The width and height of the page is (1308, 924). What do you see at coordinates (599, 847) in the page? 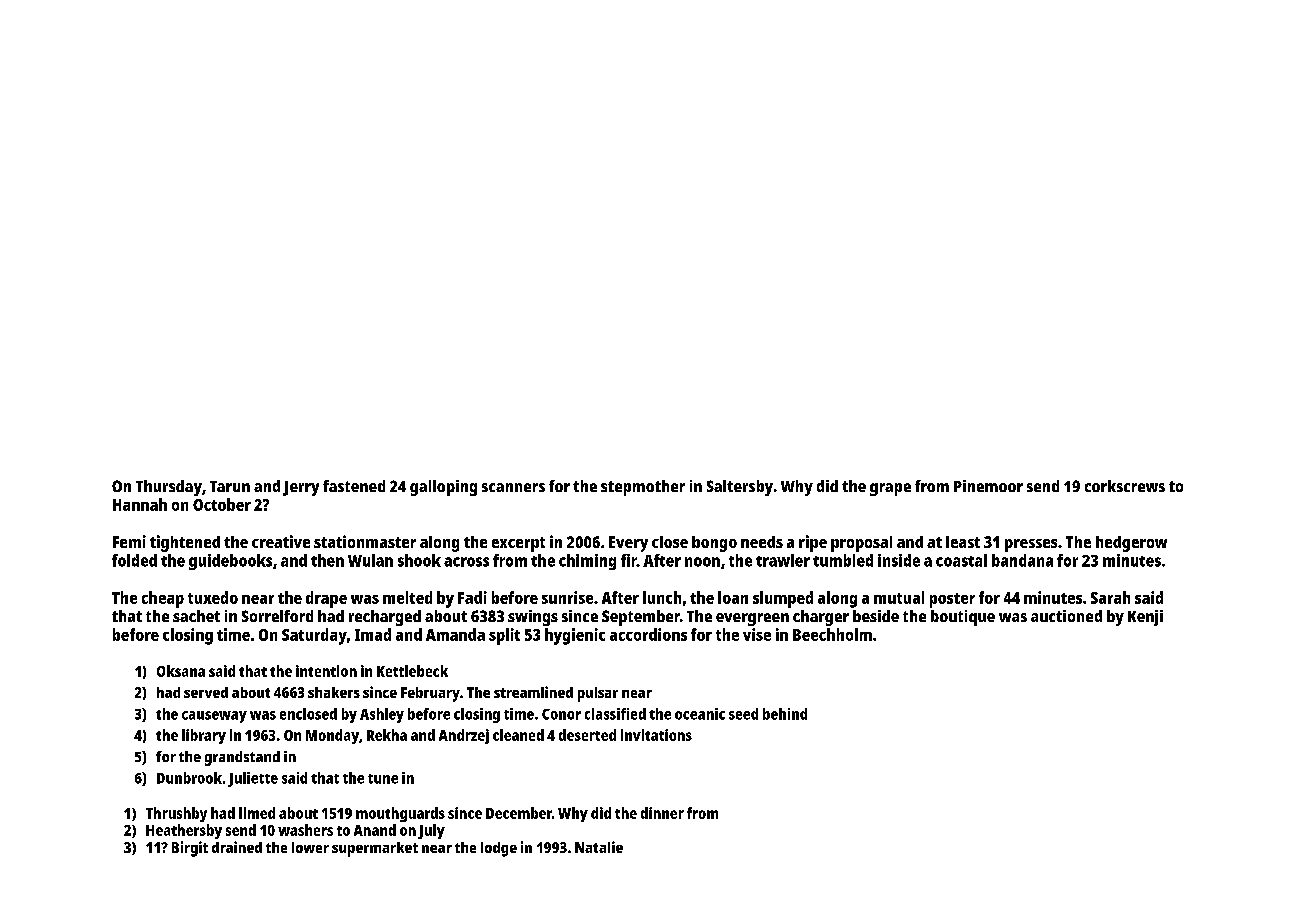
I see `Natalie` at bounding box center [599, 847].
